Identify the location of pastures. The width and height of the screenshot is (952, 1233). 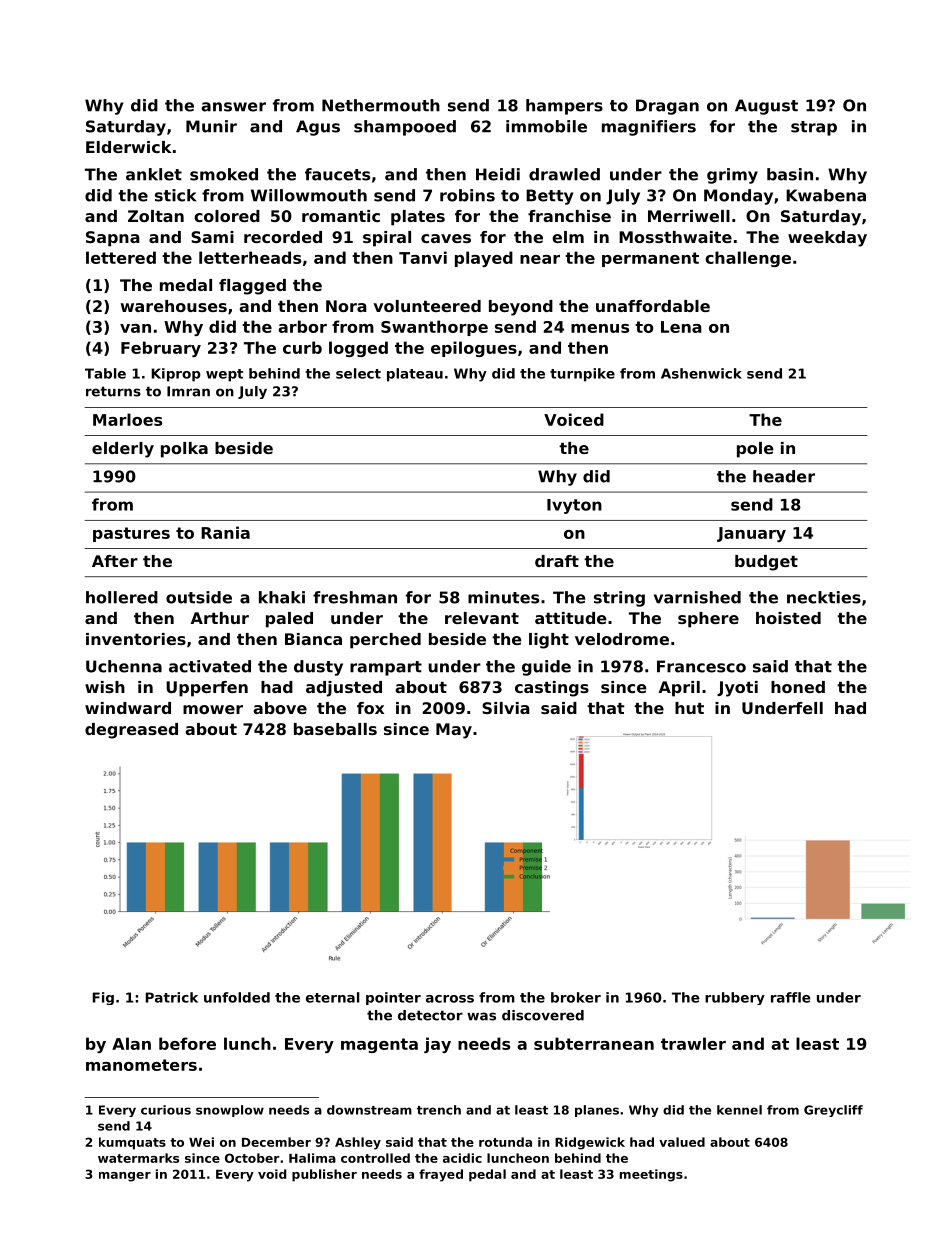
(131, 534).
